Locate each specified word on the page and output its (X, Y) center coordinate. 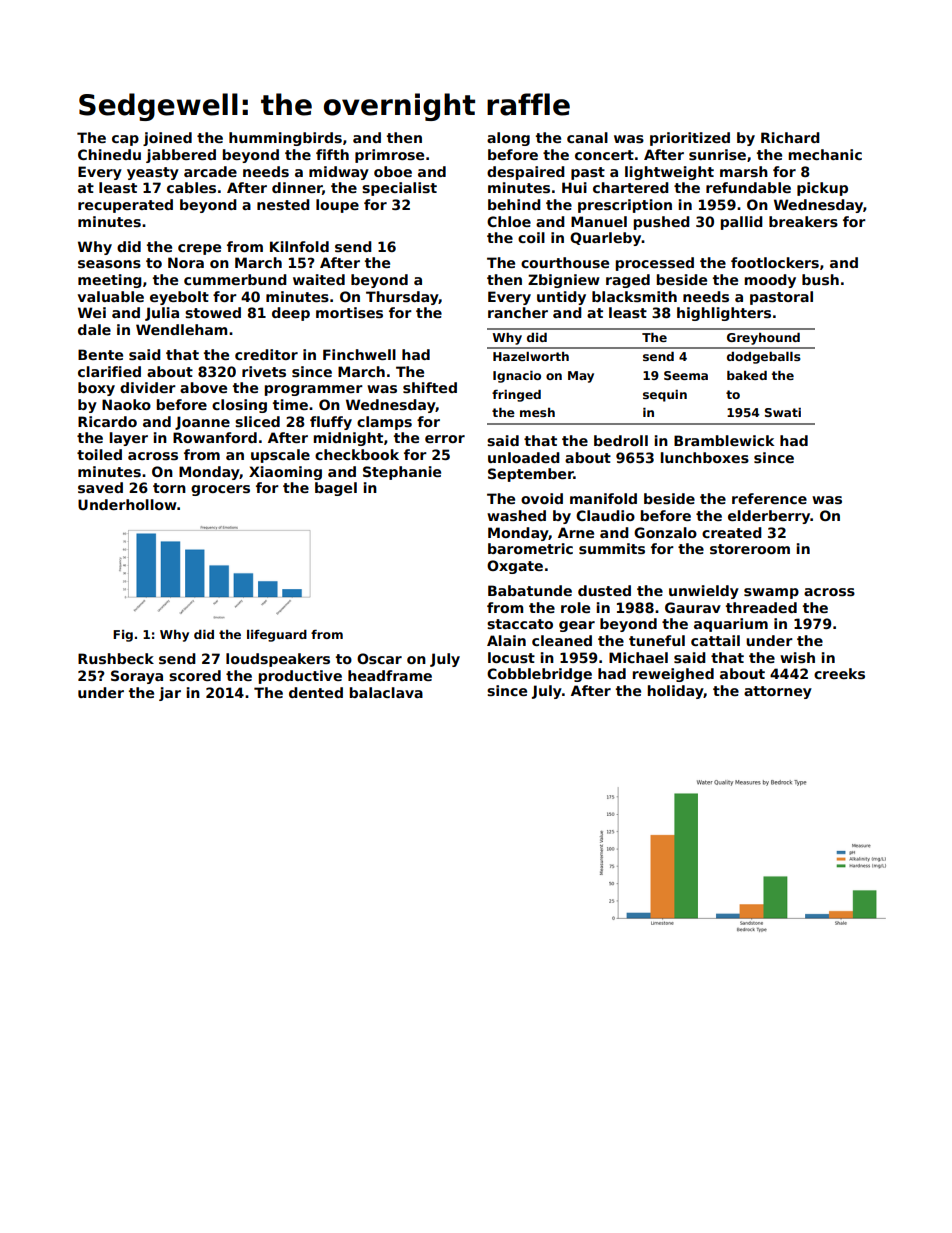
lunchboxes (704, 457)
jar (170, 694)
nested (283, 204)
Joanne (202, 423)
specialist (399, 189)
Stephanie (402, 473)
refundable (748, 187)
